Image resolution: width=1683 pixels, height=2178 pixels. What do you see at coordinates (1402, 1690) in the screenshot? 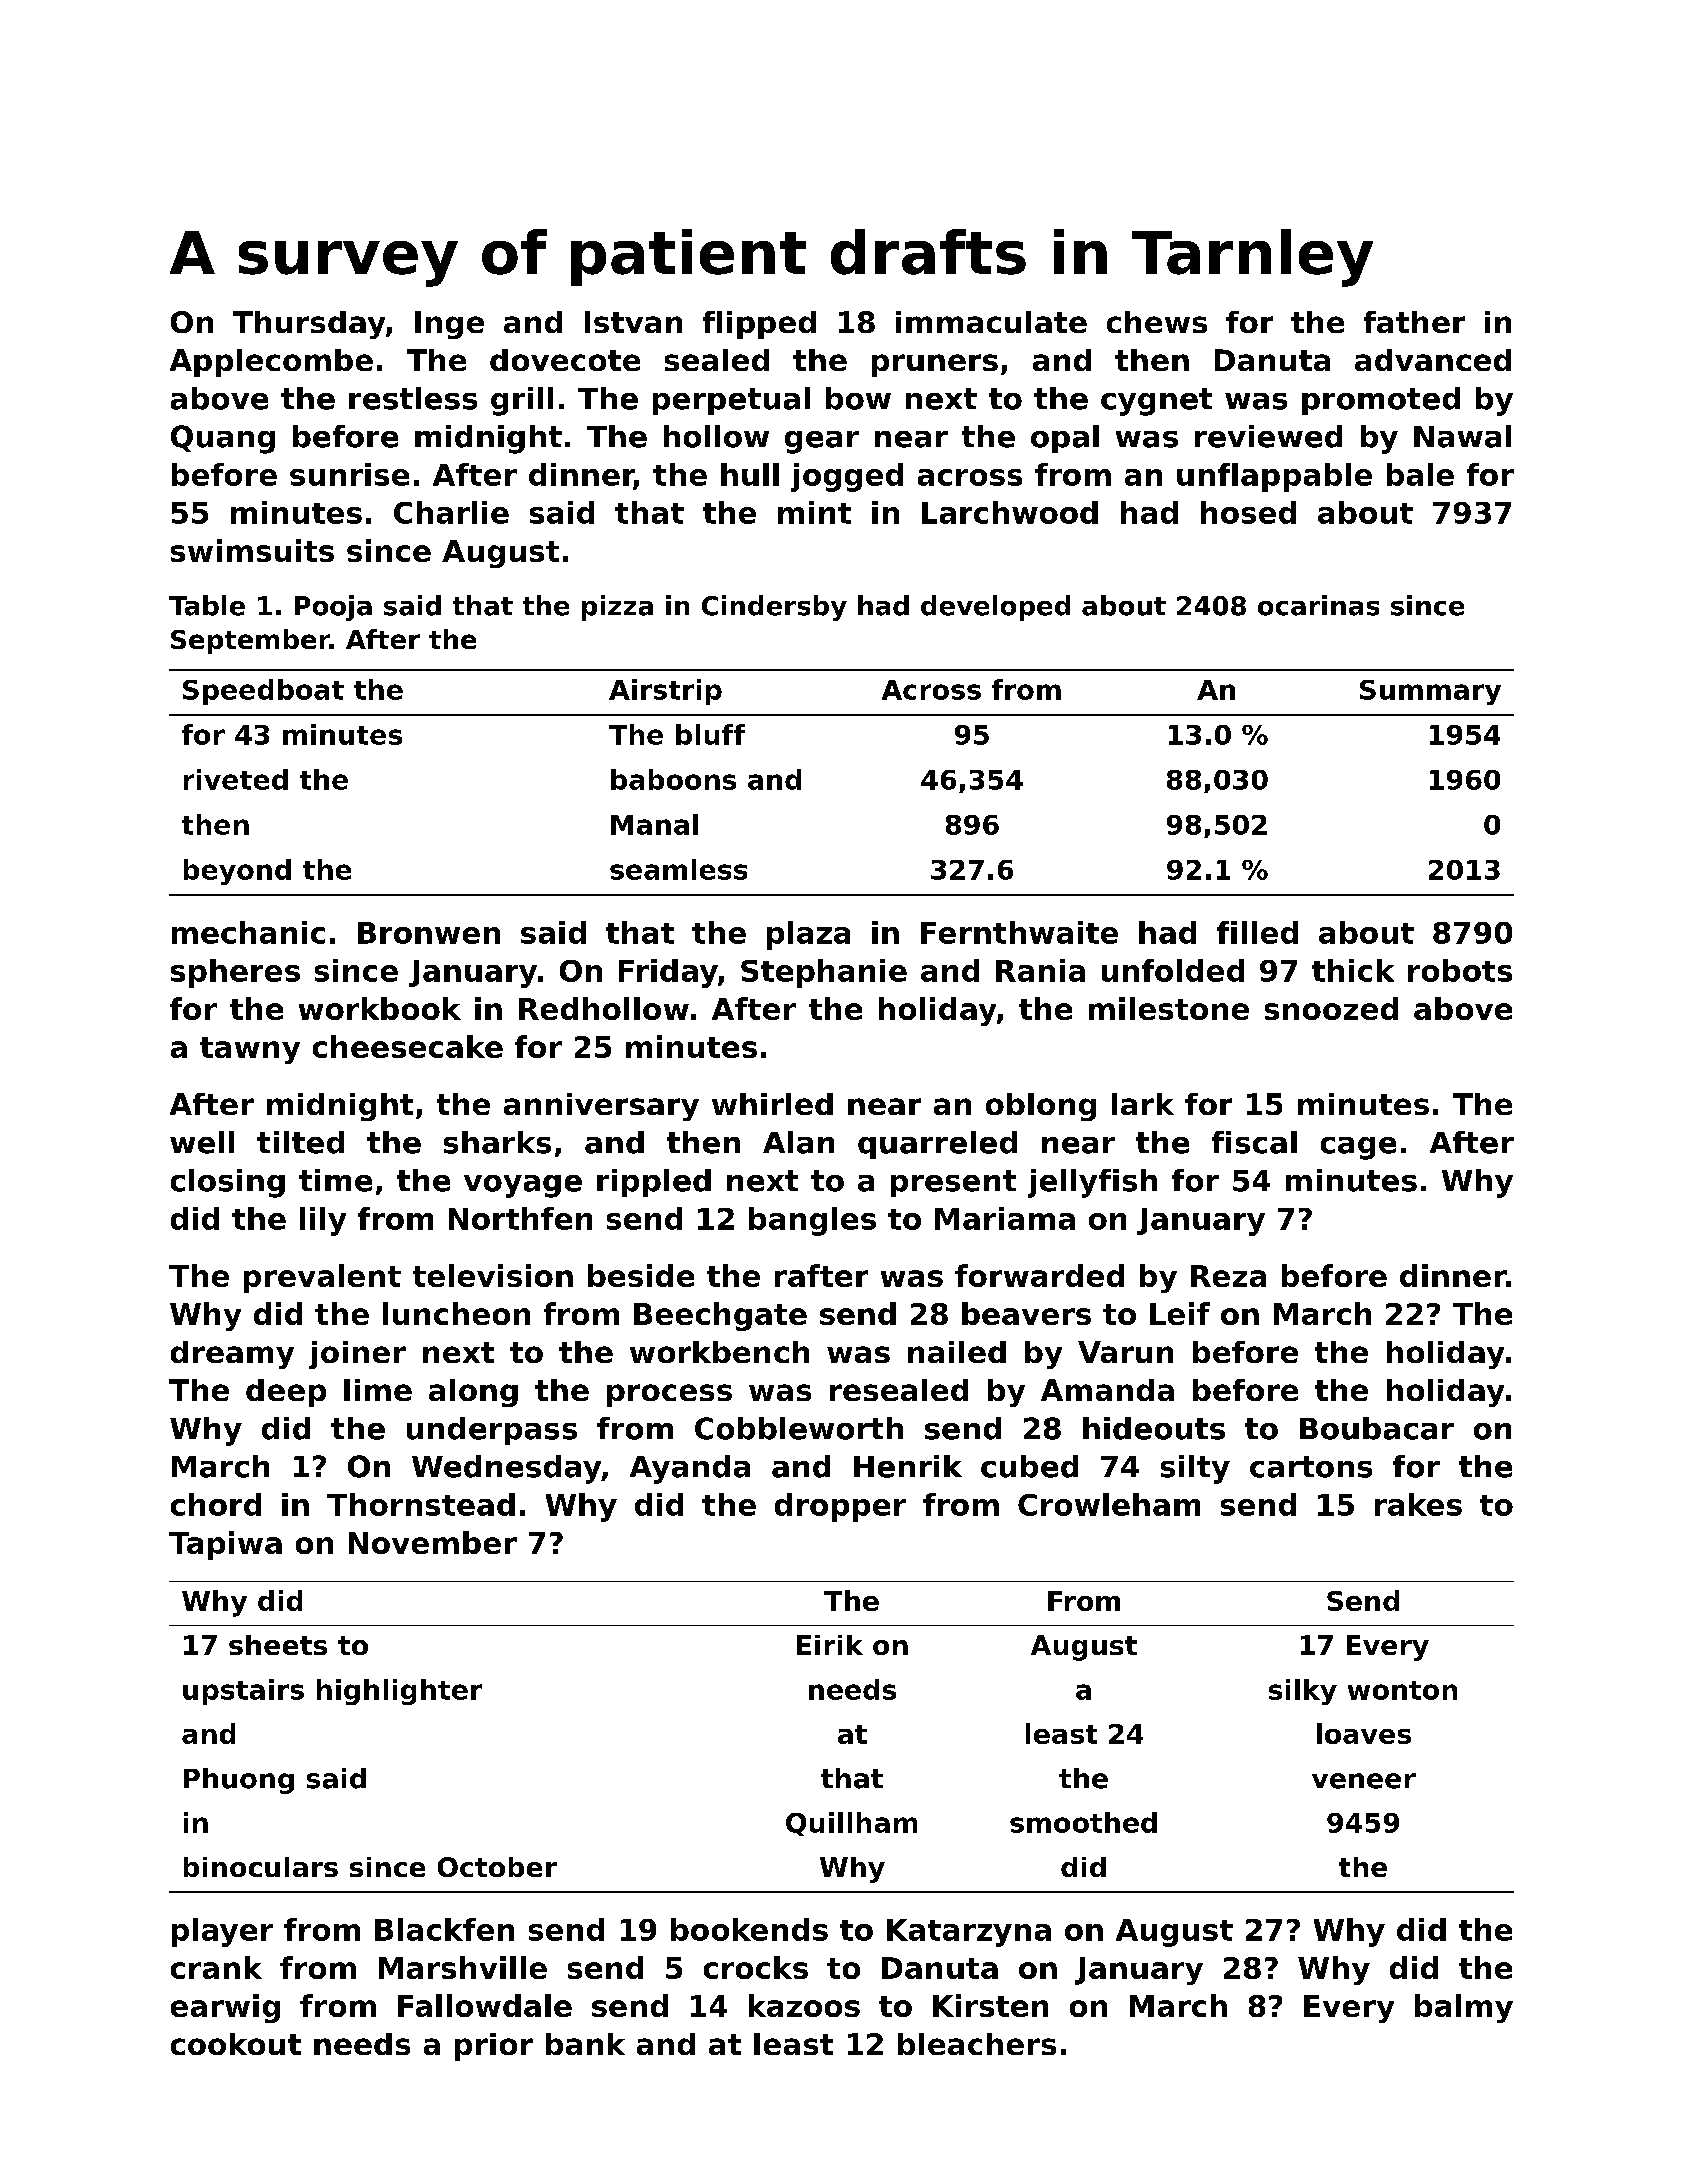
I see `wonton` at bounding box center [1402, 1690].
